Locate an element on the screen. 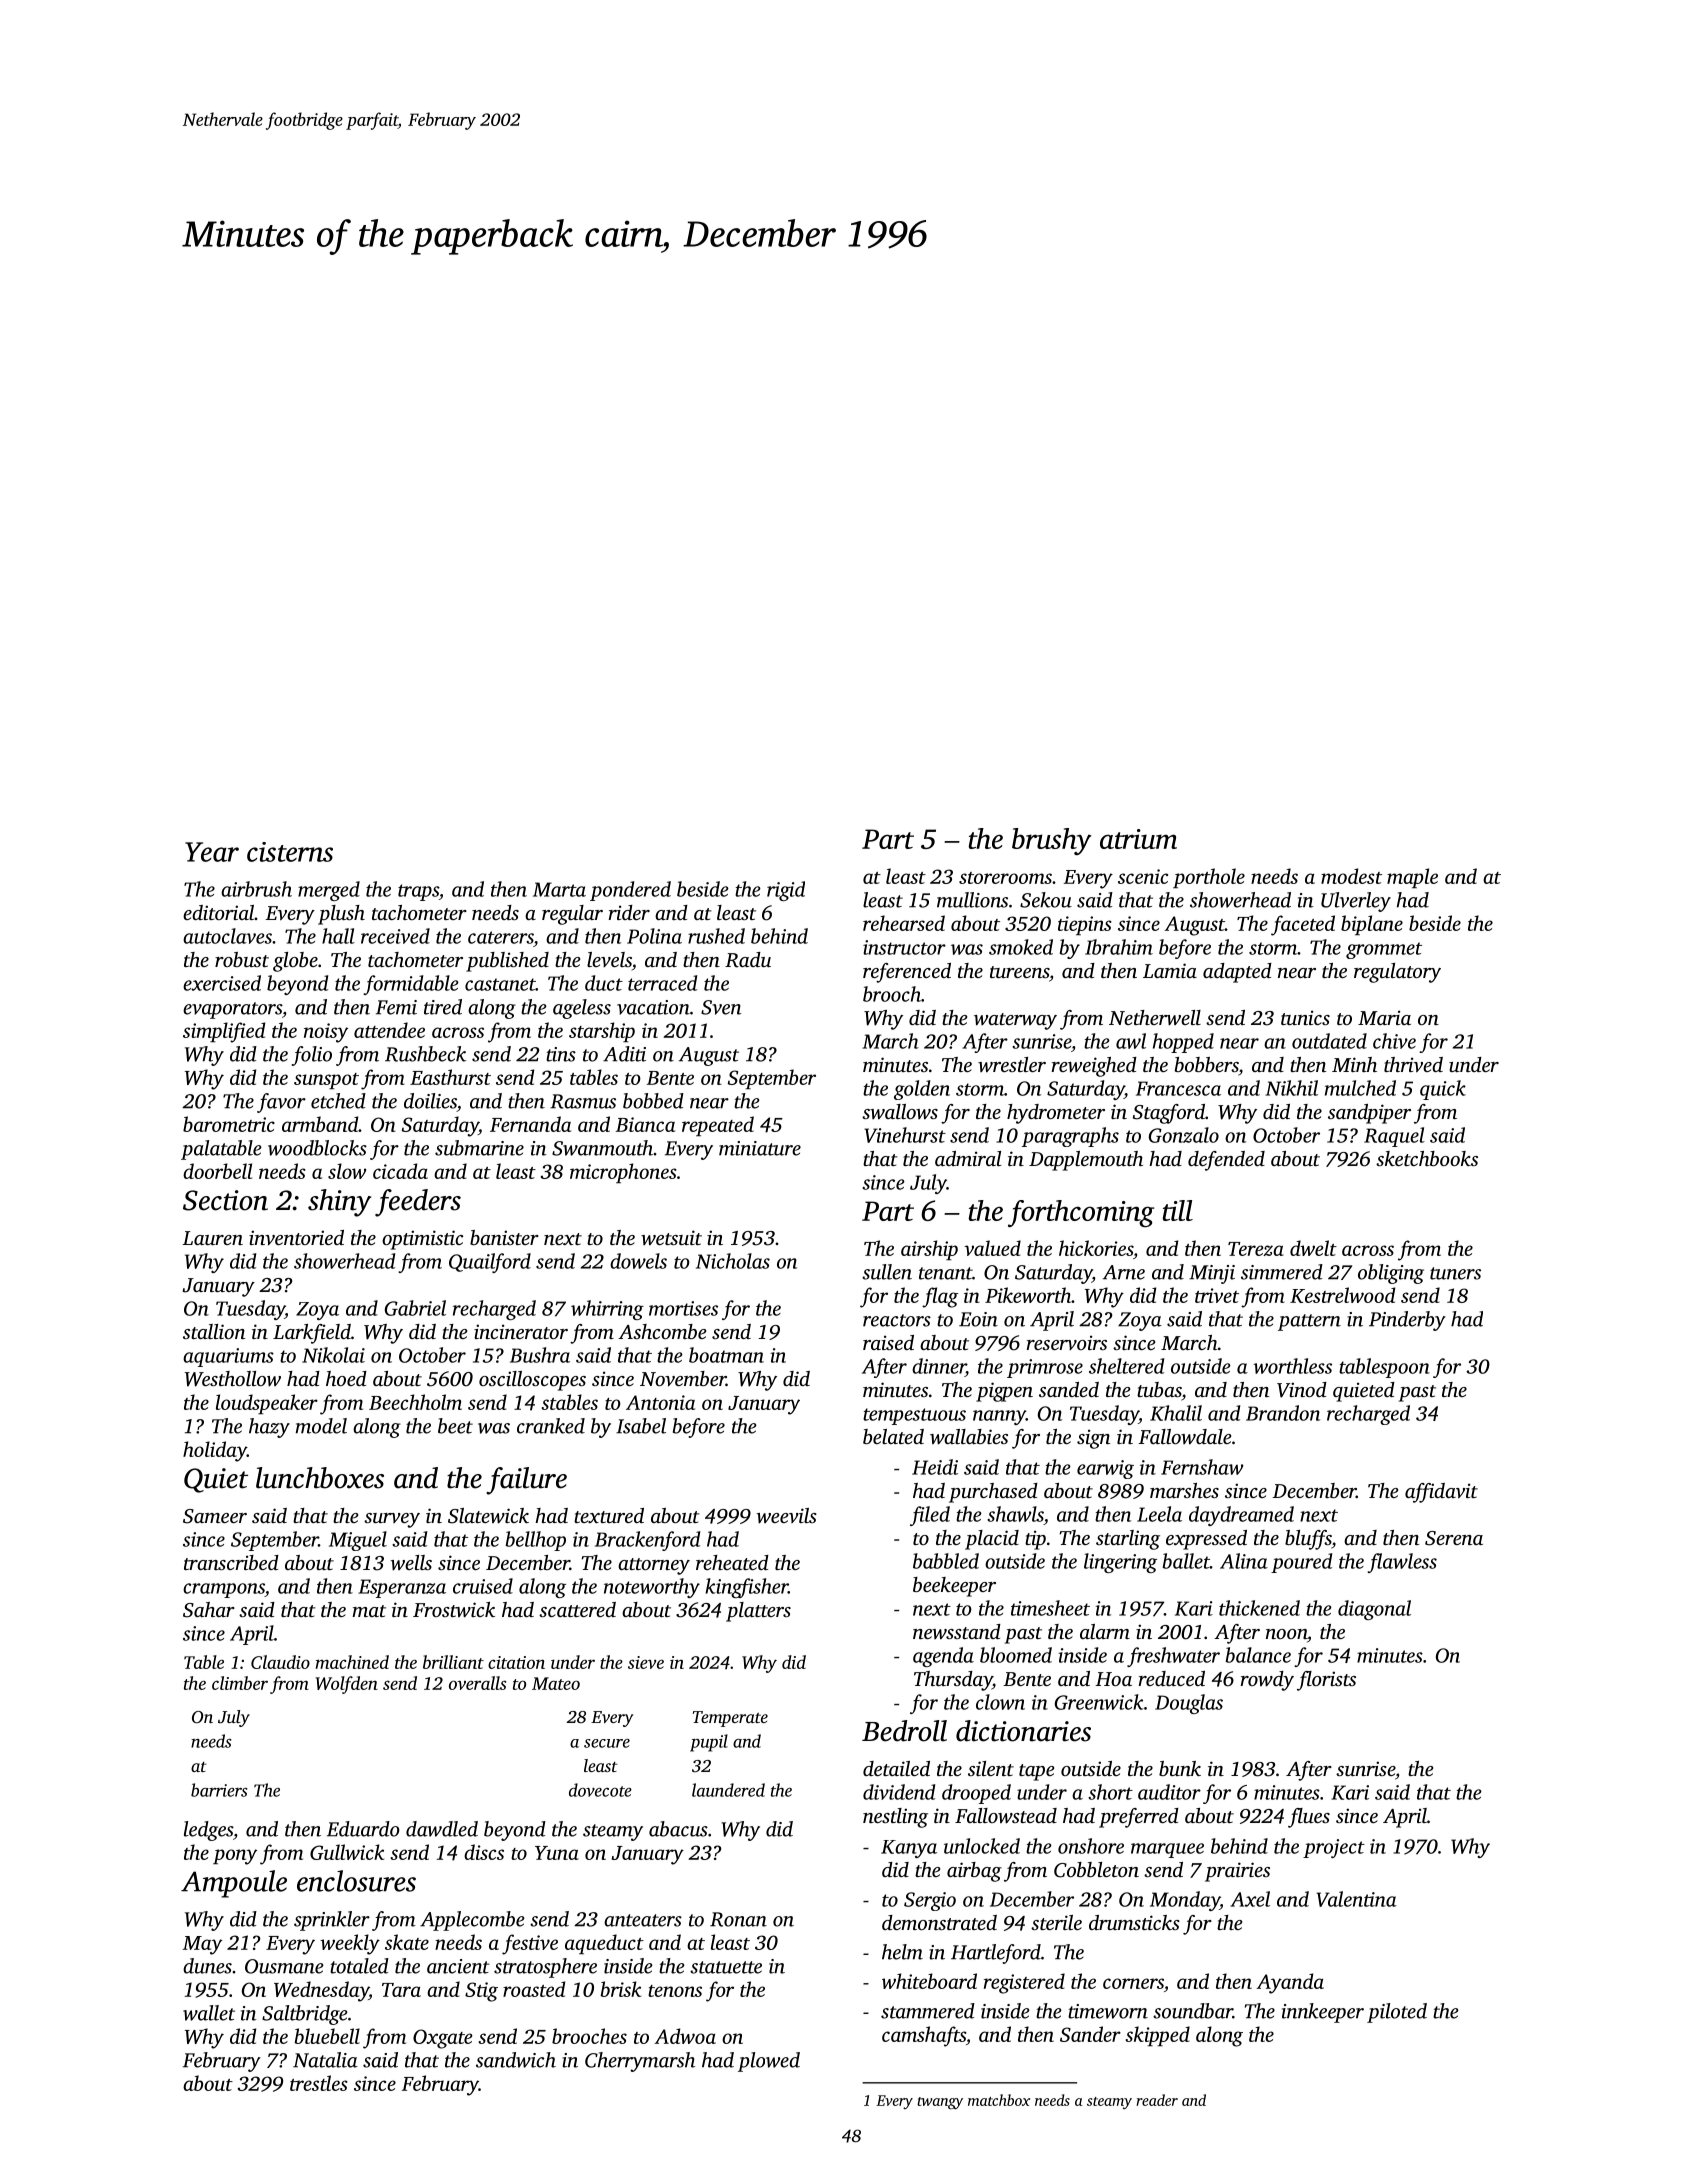 The height and width of the screenshot is (2178, 1683). valued is located at coordinates (992, 1248).
